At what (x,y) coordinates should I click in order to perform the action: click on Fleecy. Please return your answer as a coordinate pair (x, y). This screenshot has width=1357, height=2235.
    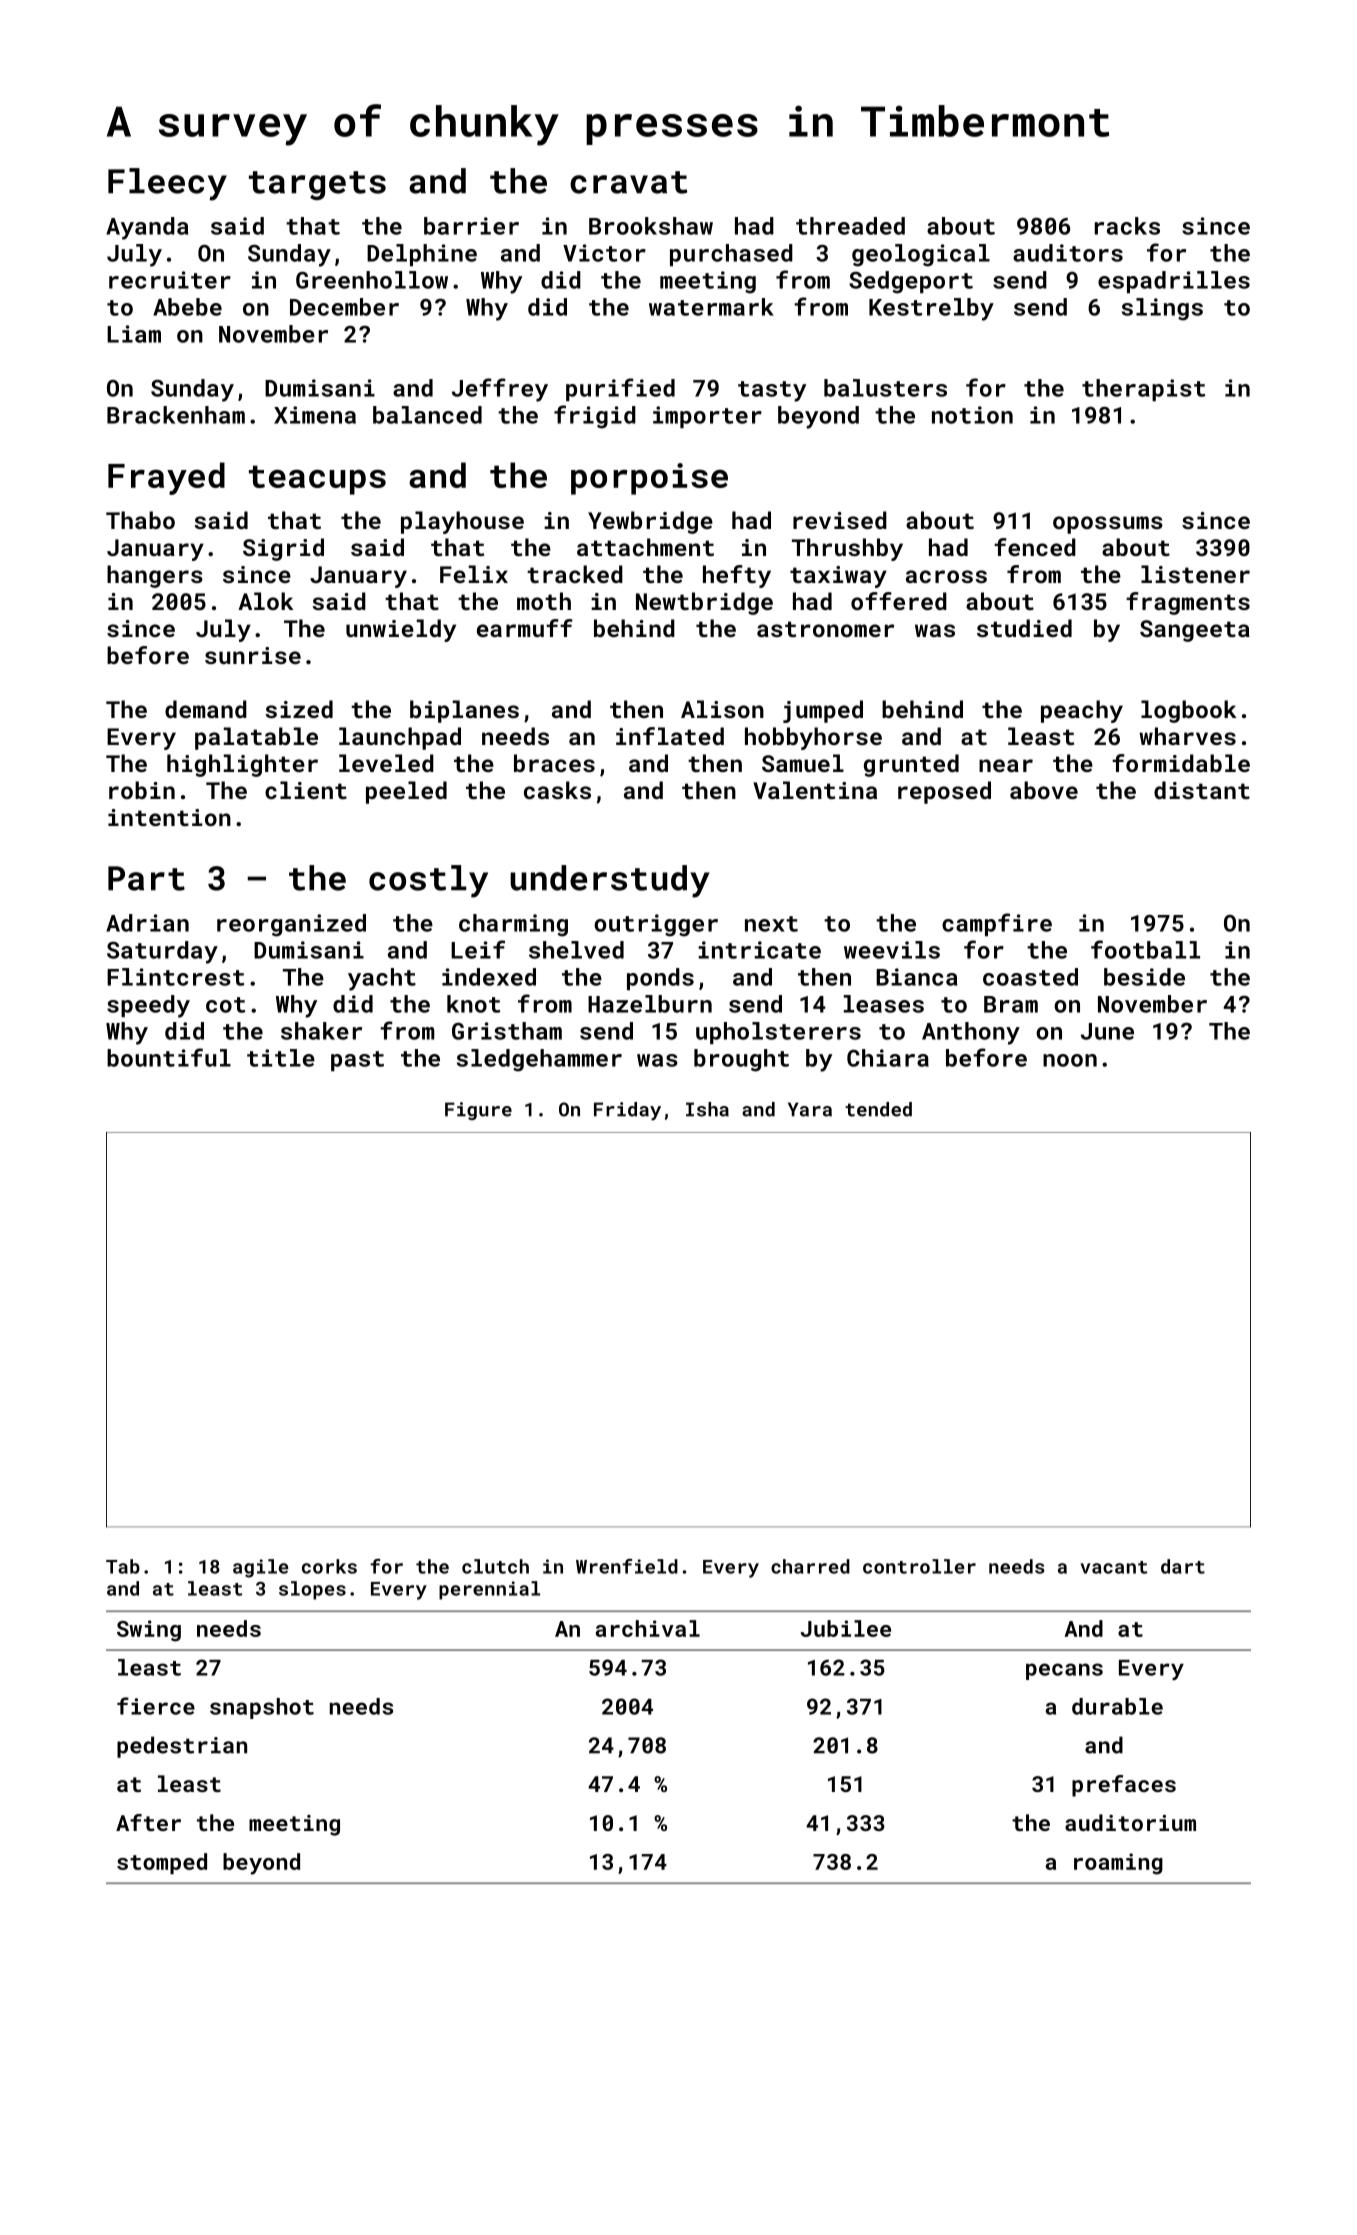
    Looking at the image, I should click on (167, 184).
